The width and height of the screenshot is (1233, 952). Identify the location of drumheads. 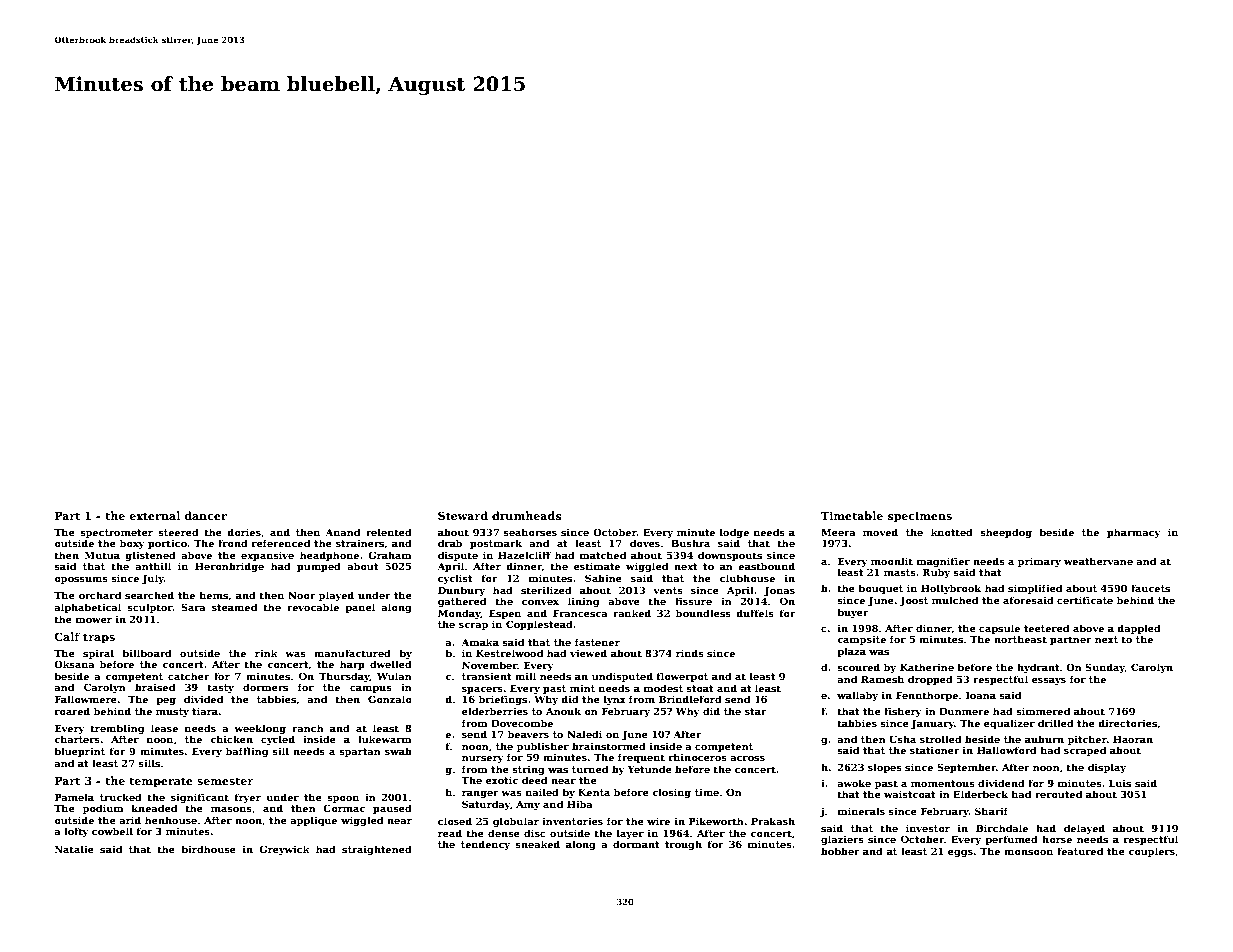
(526, 515).
